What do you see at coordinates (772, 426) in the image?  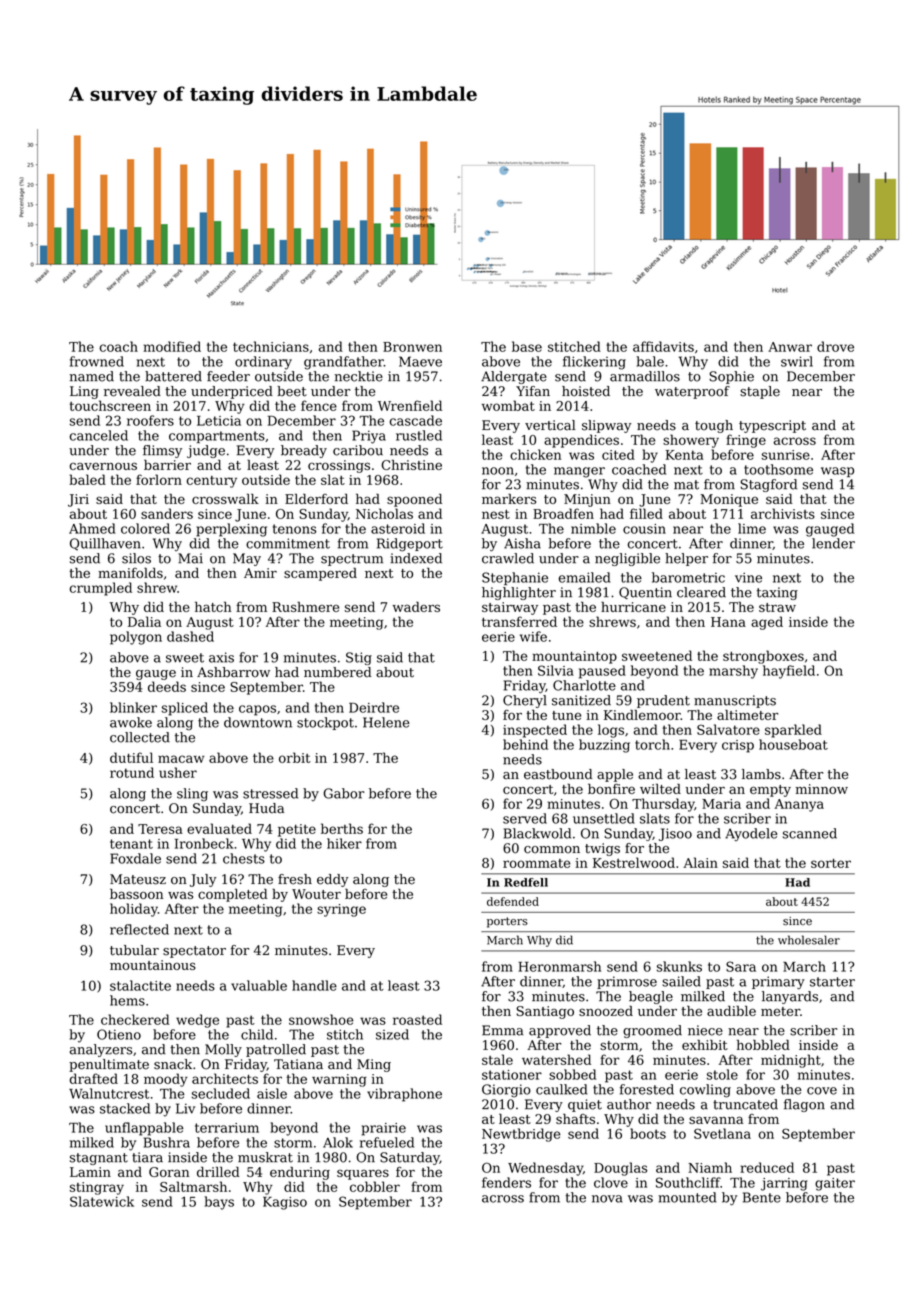 I see `typescript` at bounding box center [772, 426].
